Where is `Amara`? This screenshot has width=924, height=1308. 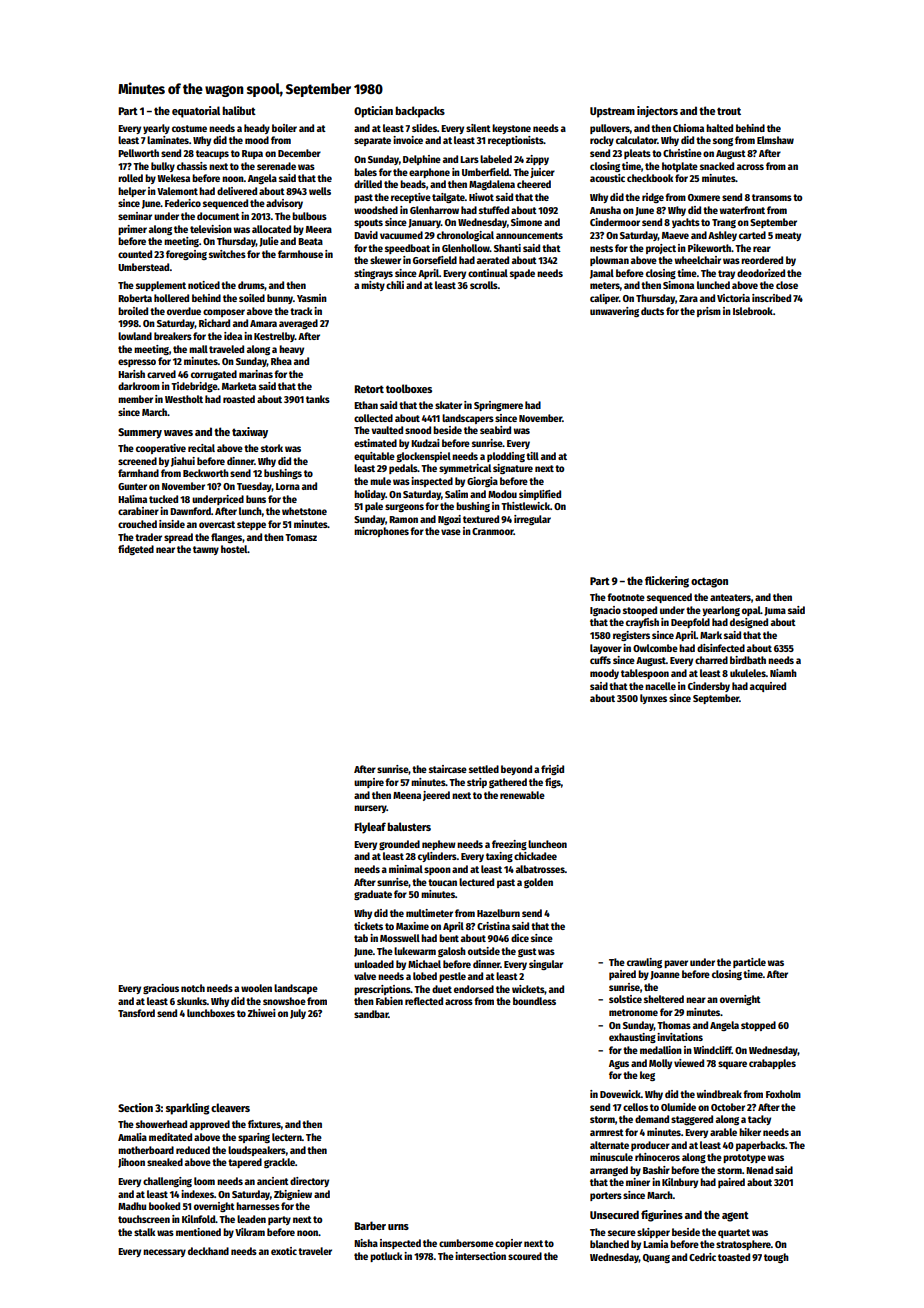
Amara is located at coordinates (263, 323).
